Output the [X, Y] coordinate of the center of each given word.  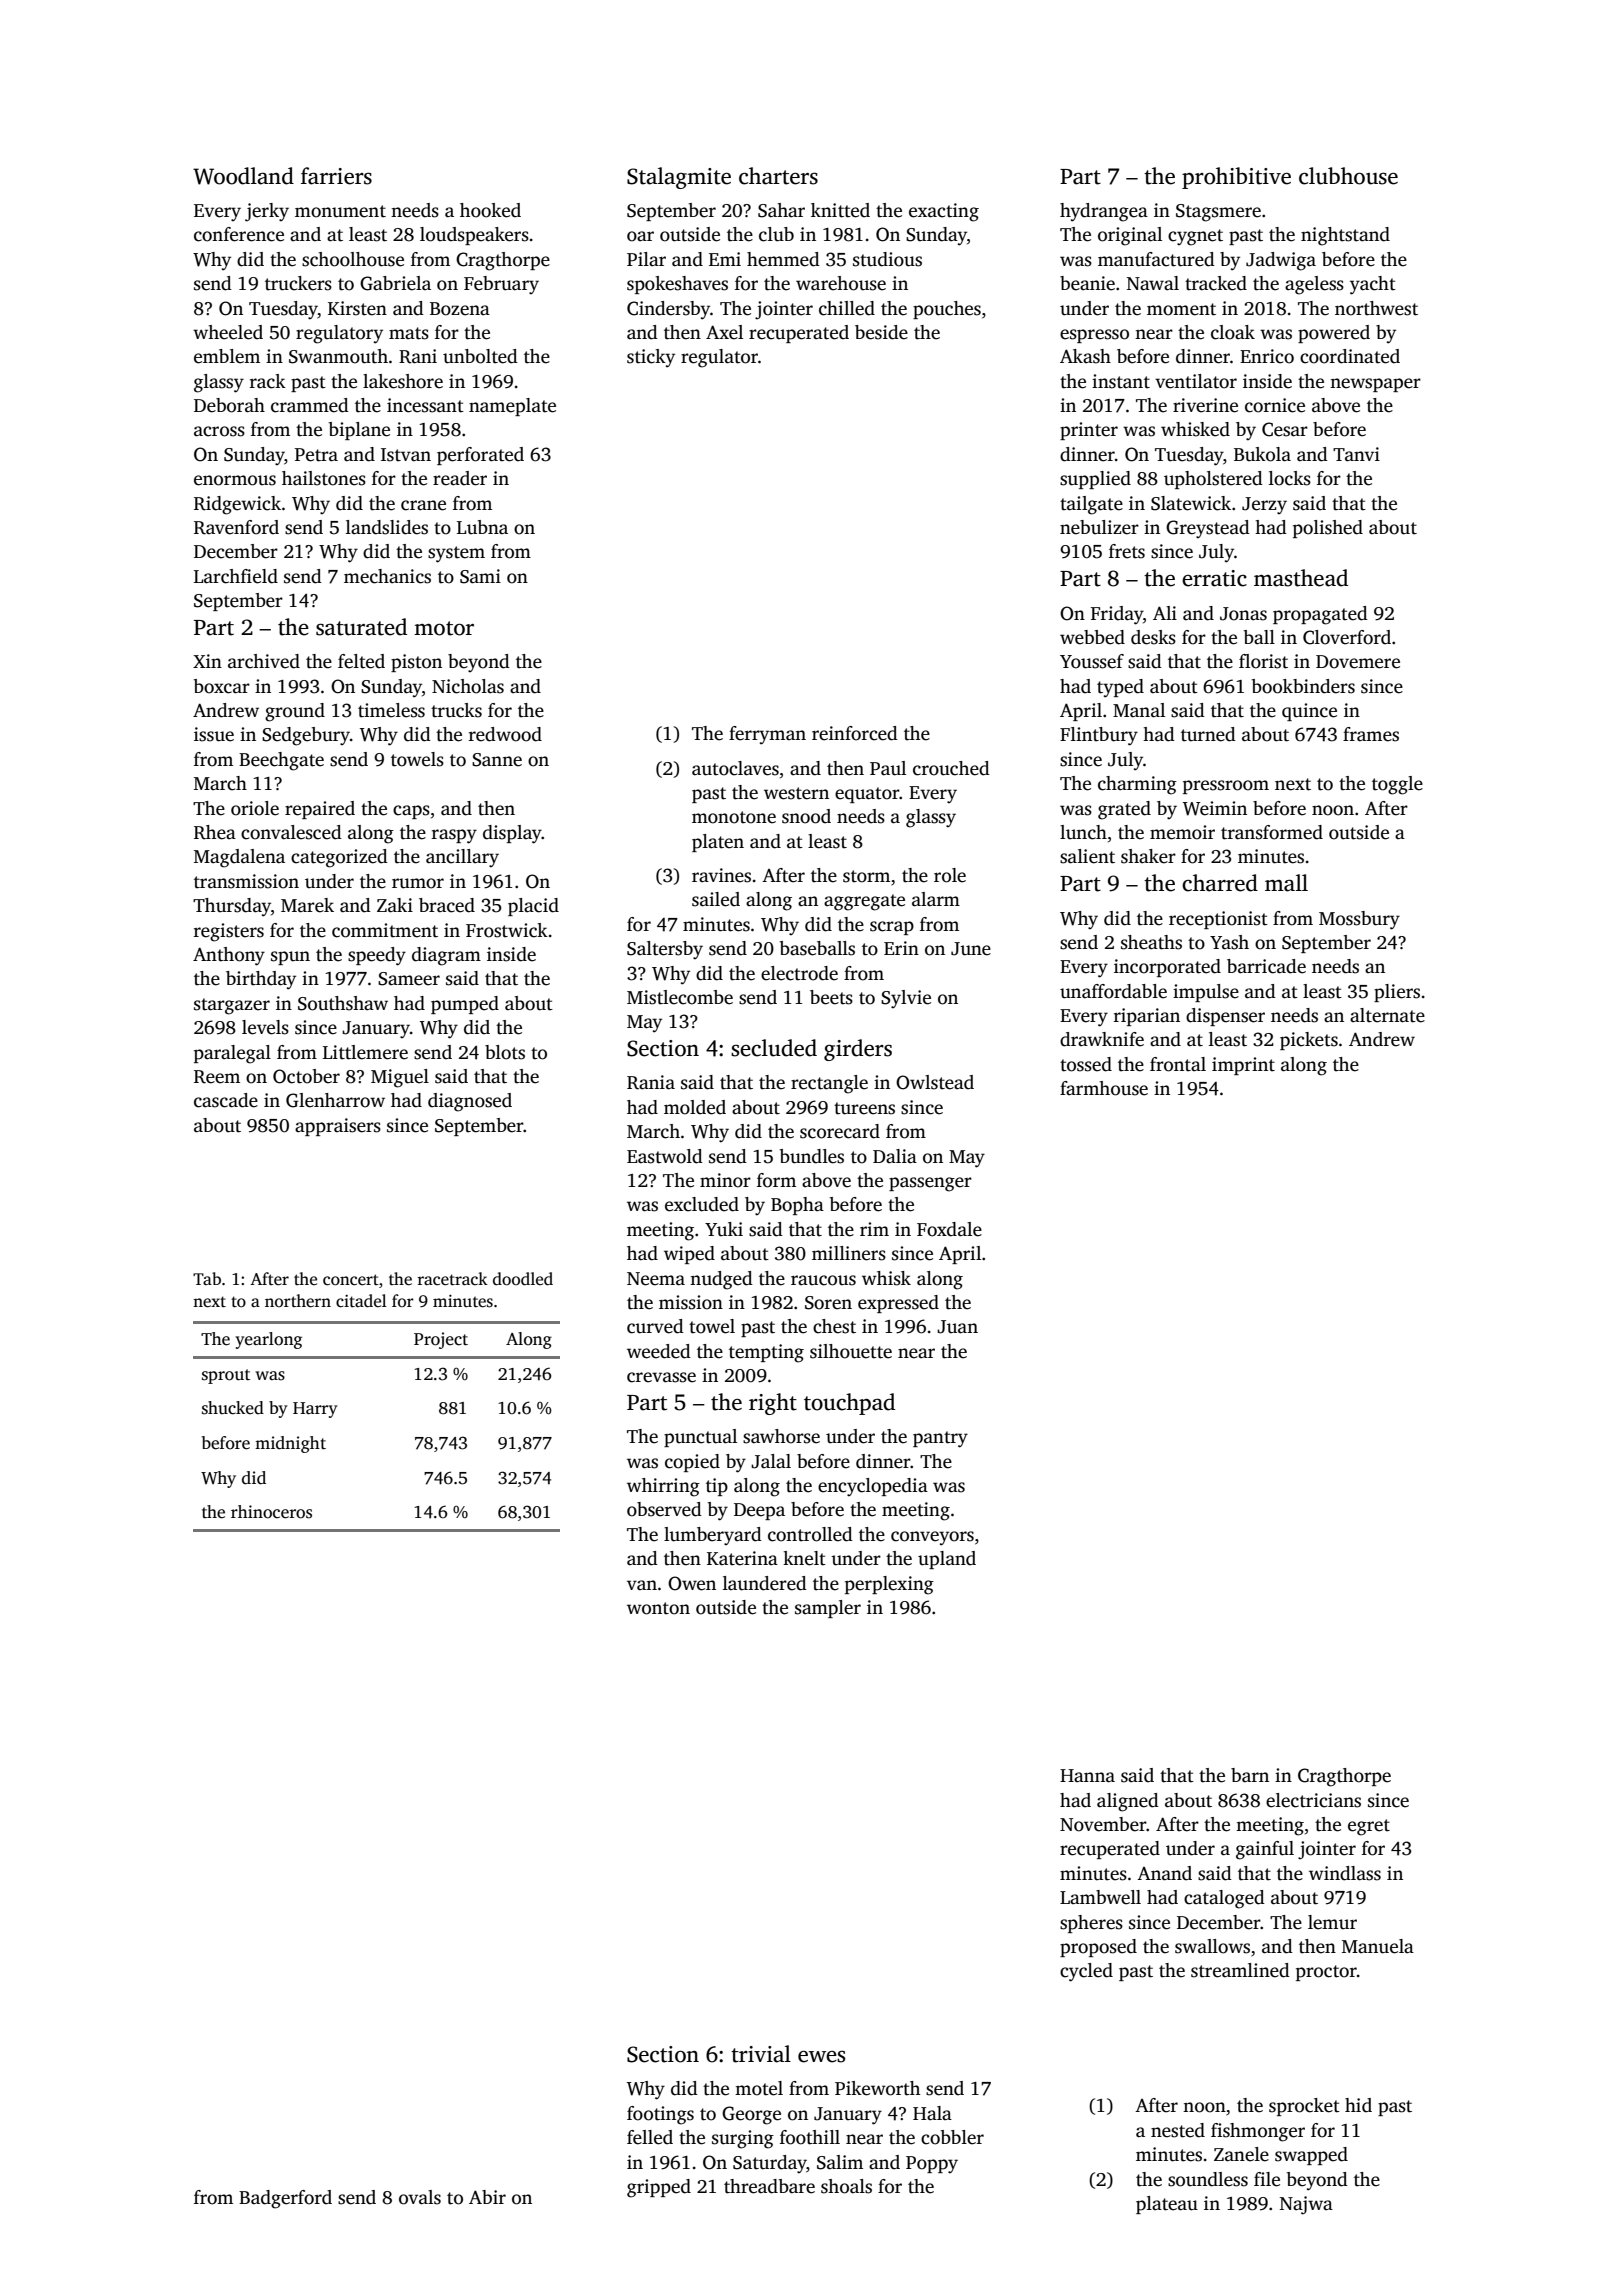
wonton [658, 1608]
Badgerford [285, 2199]
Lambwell [1100, 1897]
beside [881, 332]
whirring [663, 1487]
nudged [721, 1280]
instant [1121, 381]
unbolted [480, 356]
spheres [1091, 1924]
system [456, 554]
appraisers [338, 1127]
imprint [1243, 1066]
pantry [940, 1439]
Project [441, 1340]
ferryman [767, 735]
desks [1153, 637]
